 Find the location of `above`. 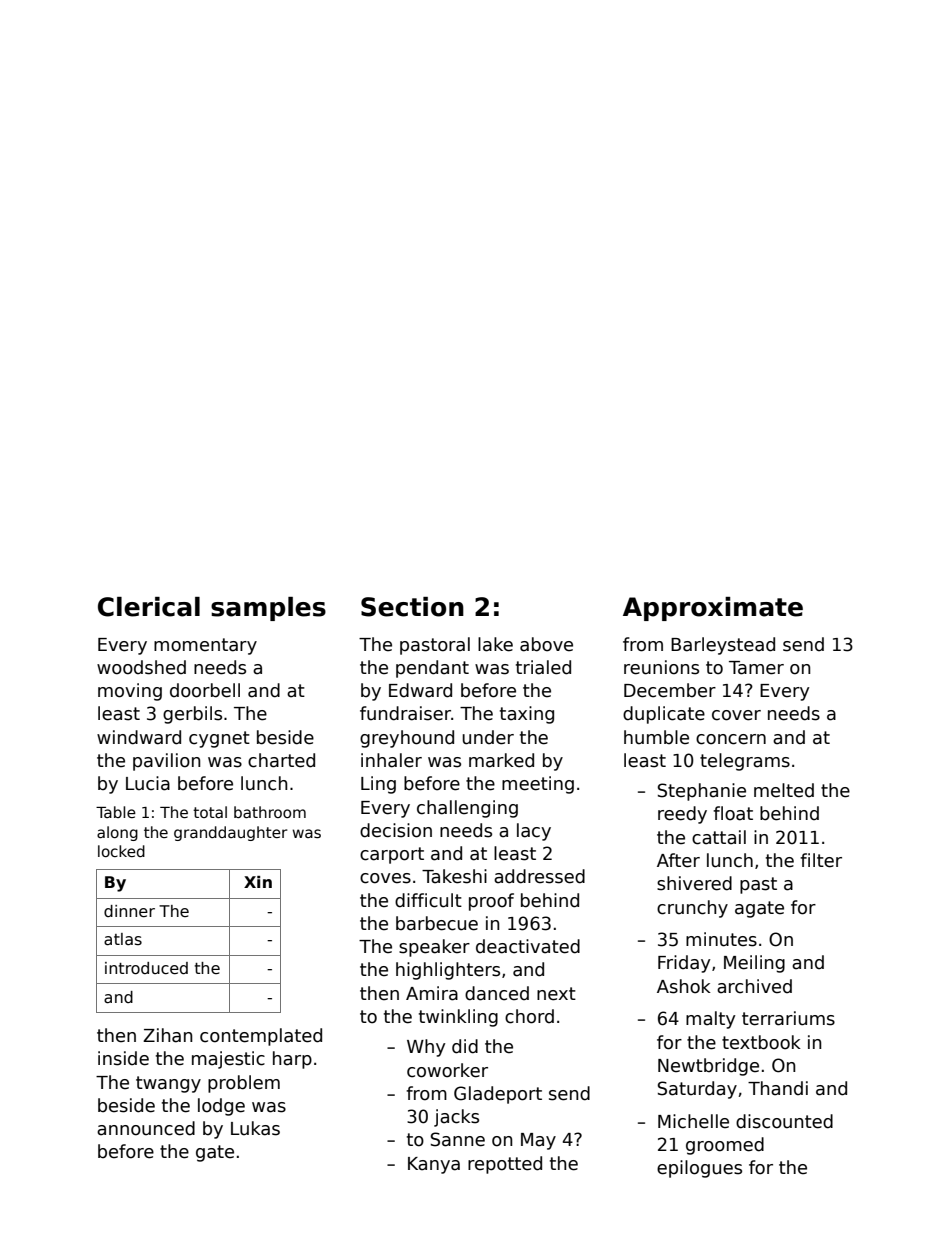

above is located at coordinates (546, 644).
